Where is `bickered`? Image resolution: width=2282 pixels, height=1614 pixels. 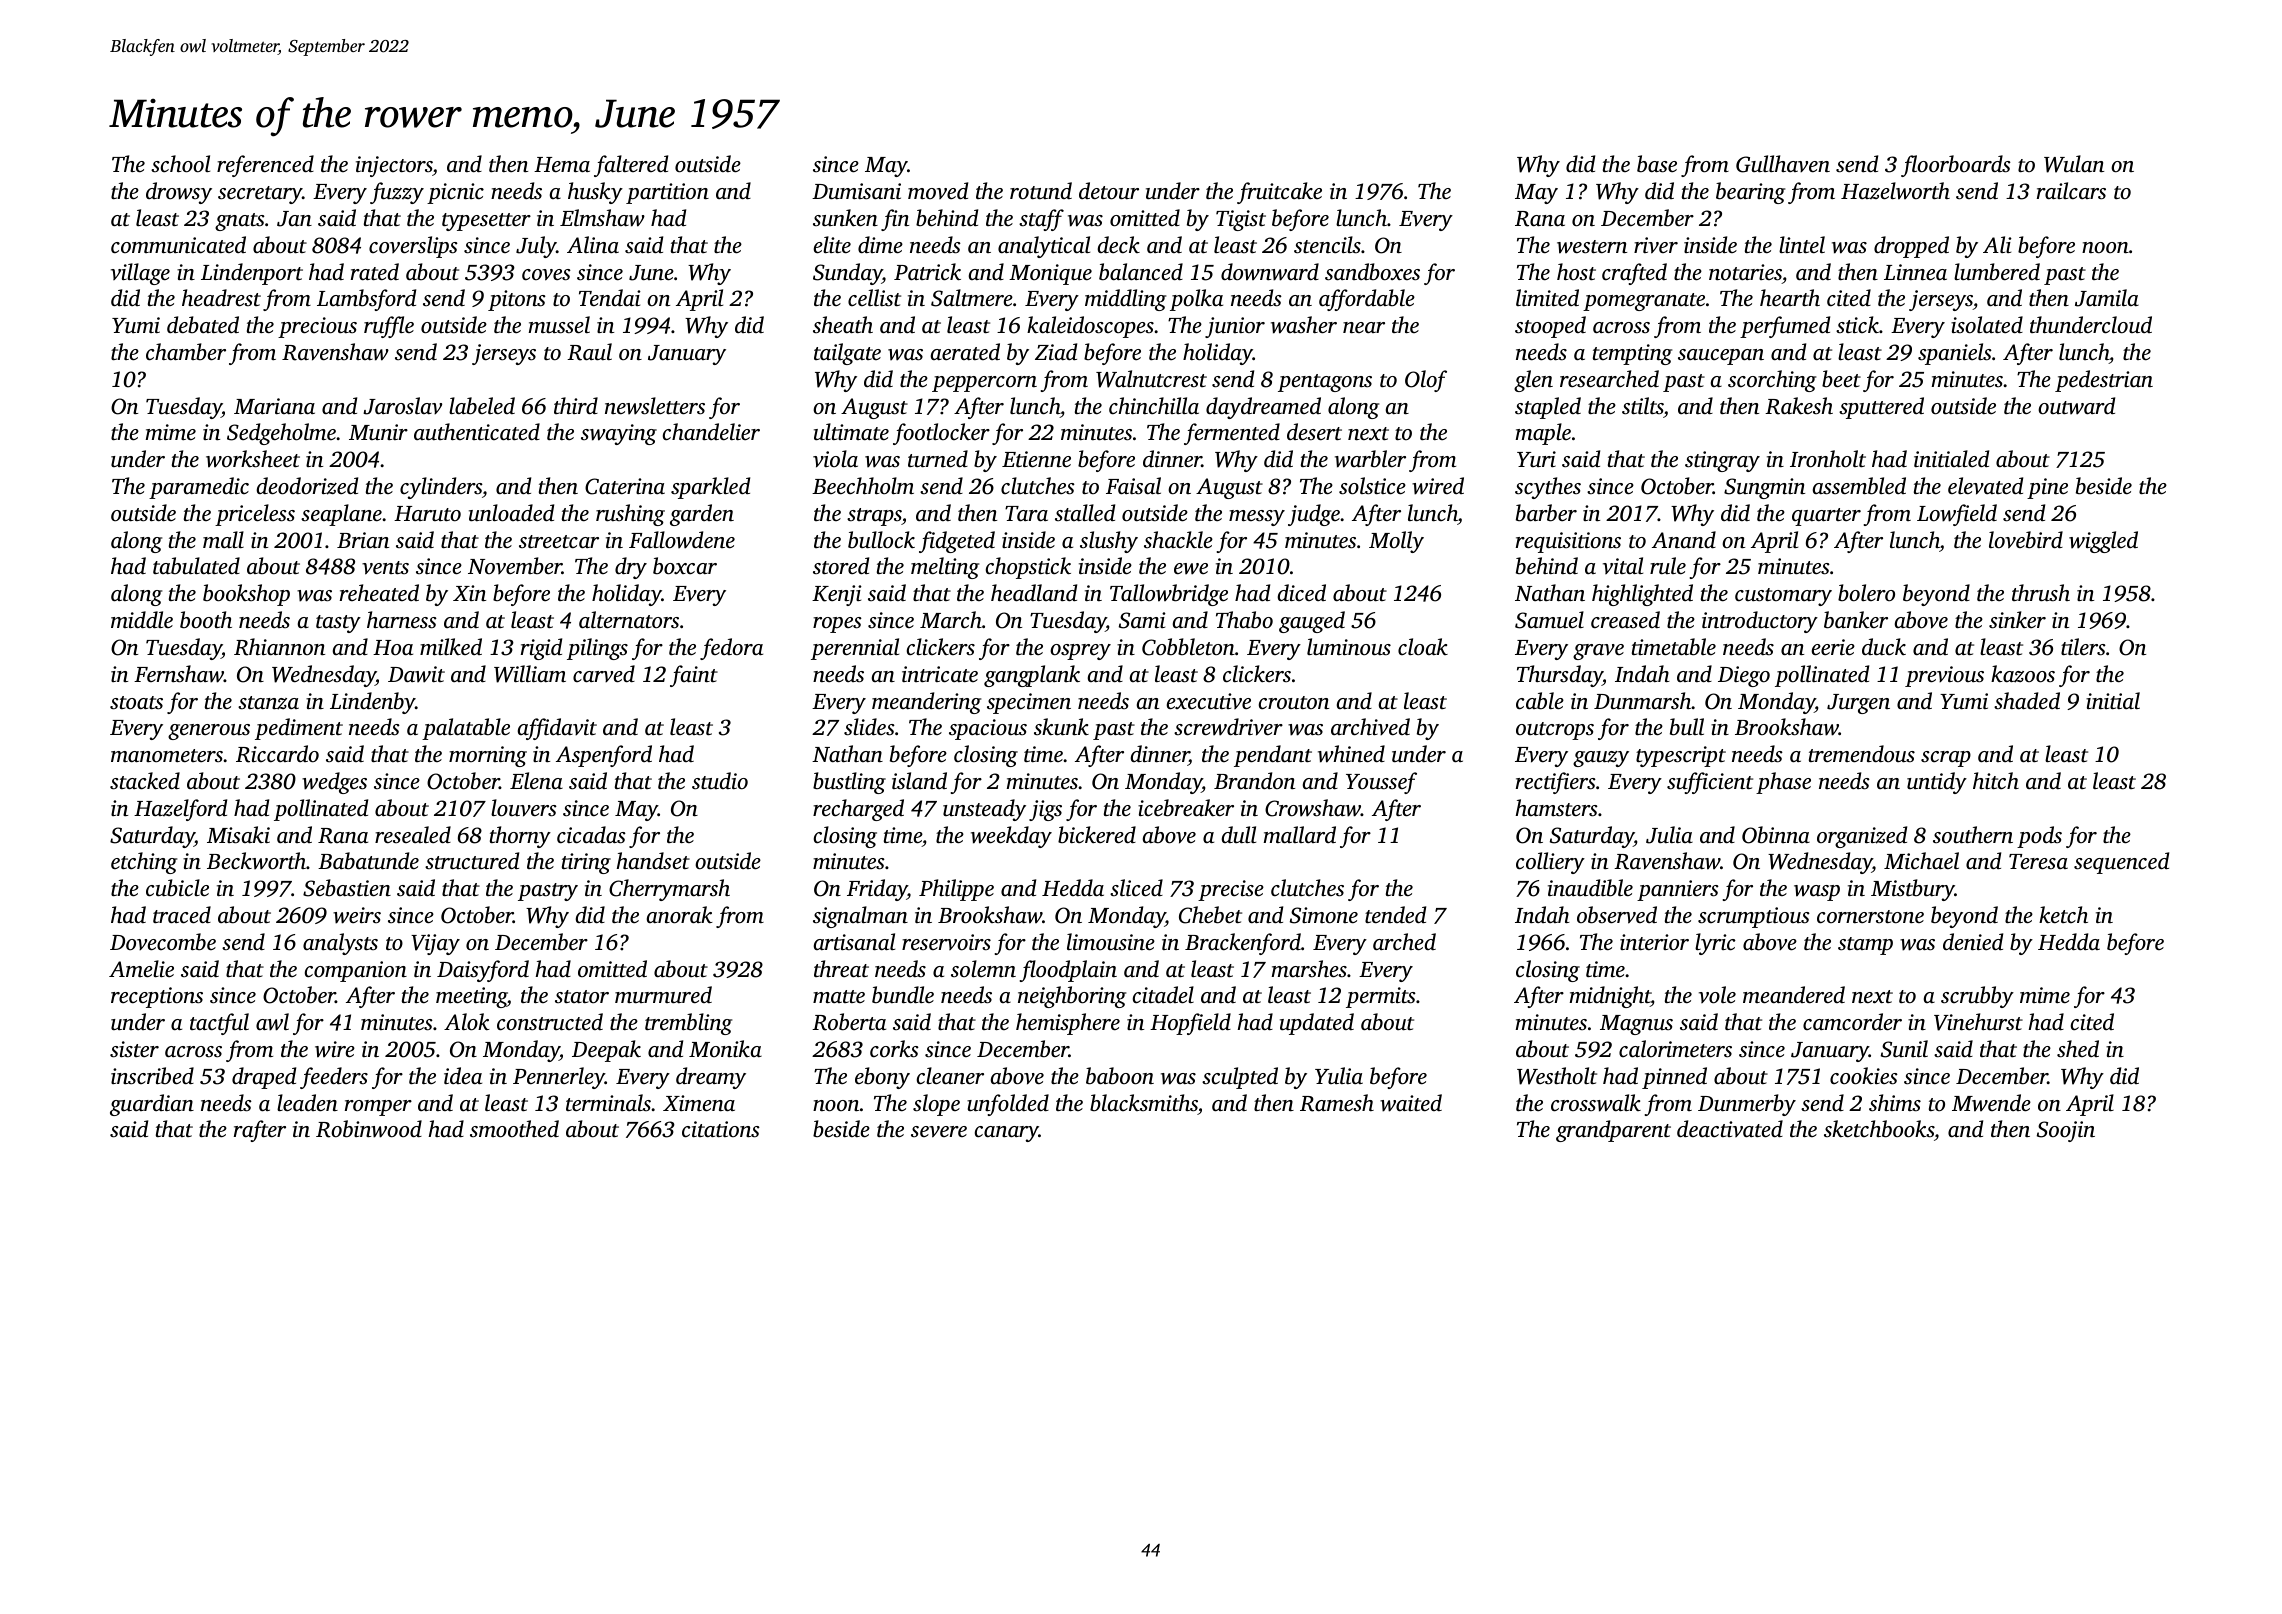
bickered is located at coordinates (1097, 835).
